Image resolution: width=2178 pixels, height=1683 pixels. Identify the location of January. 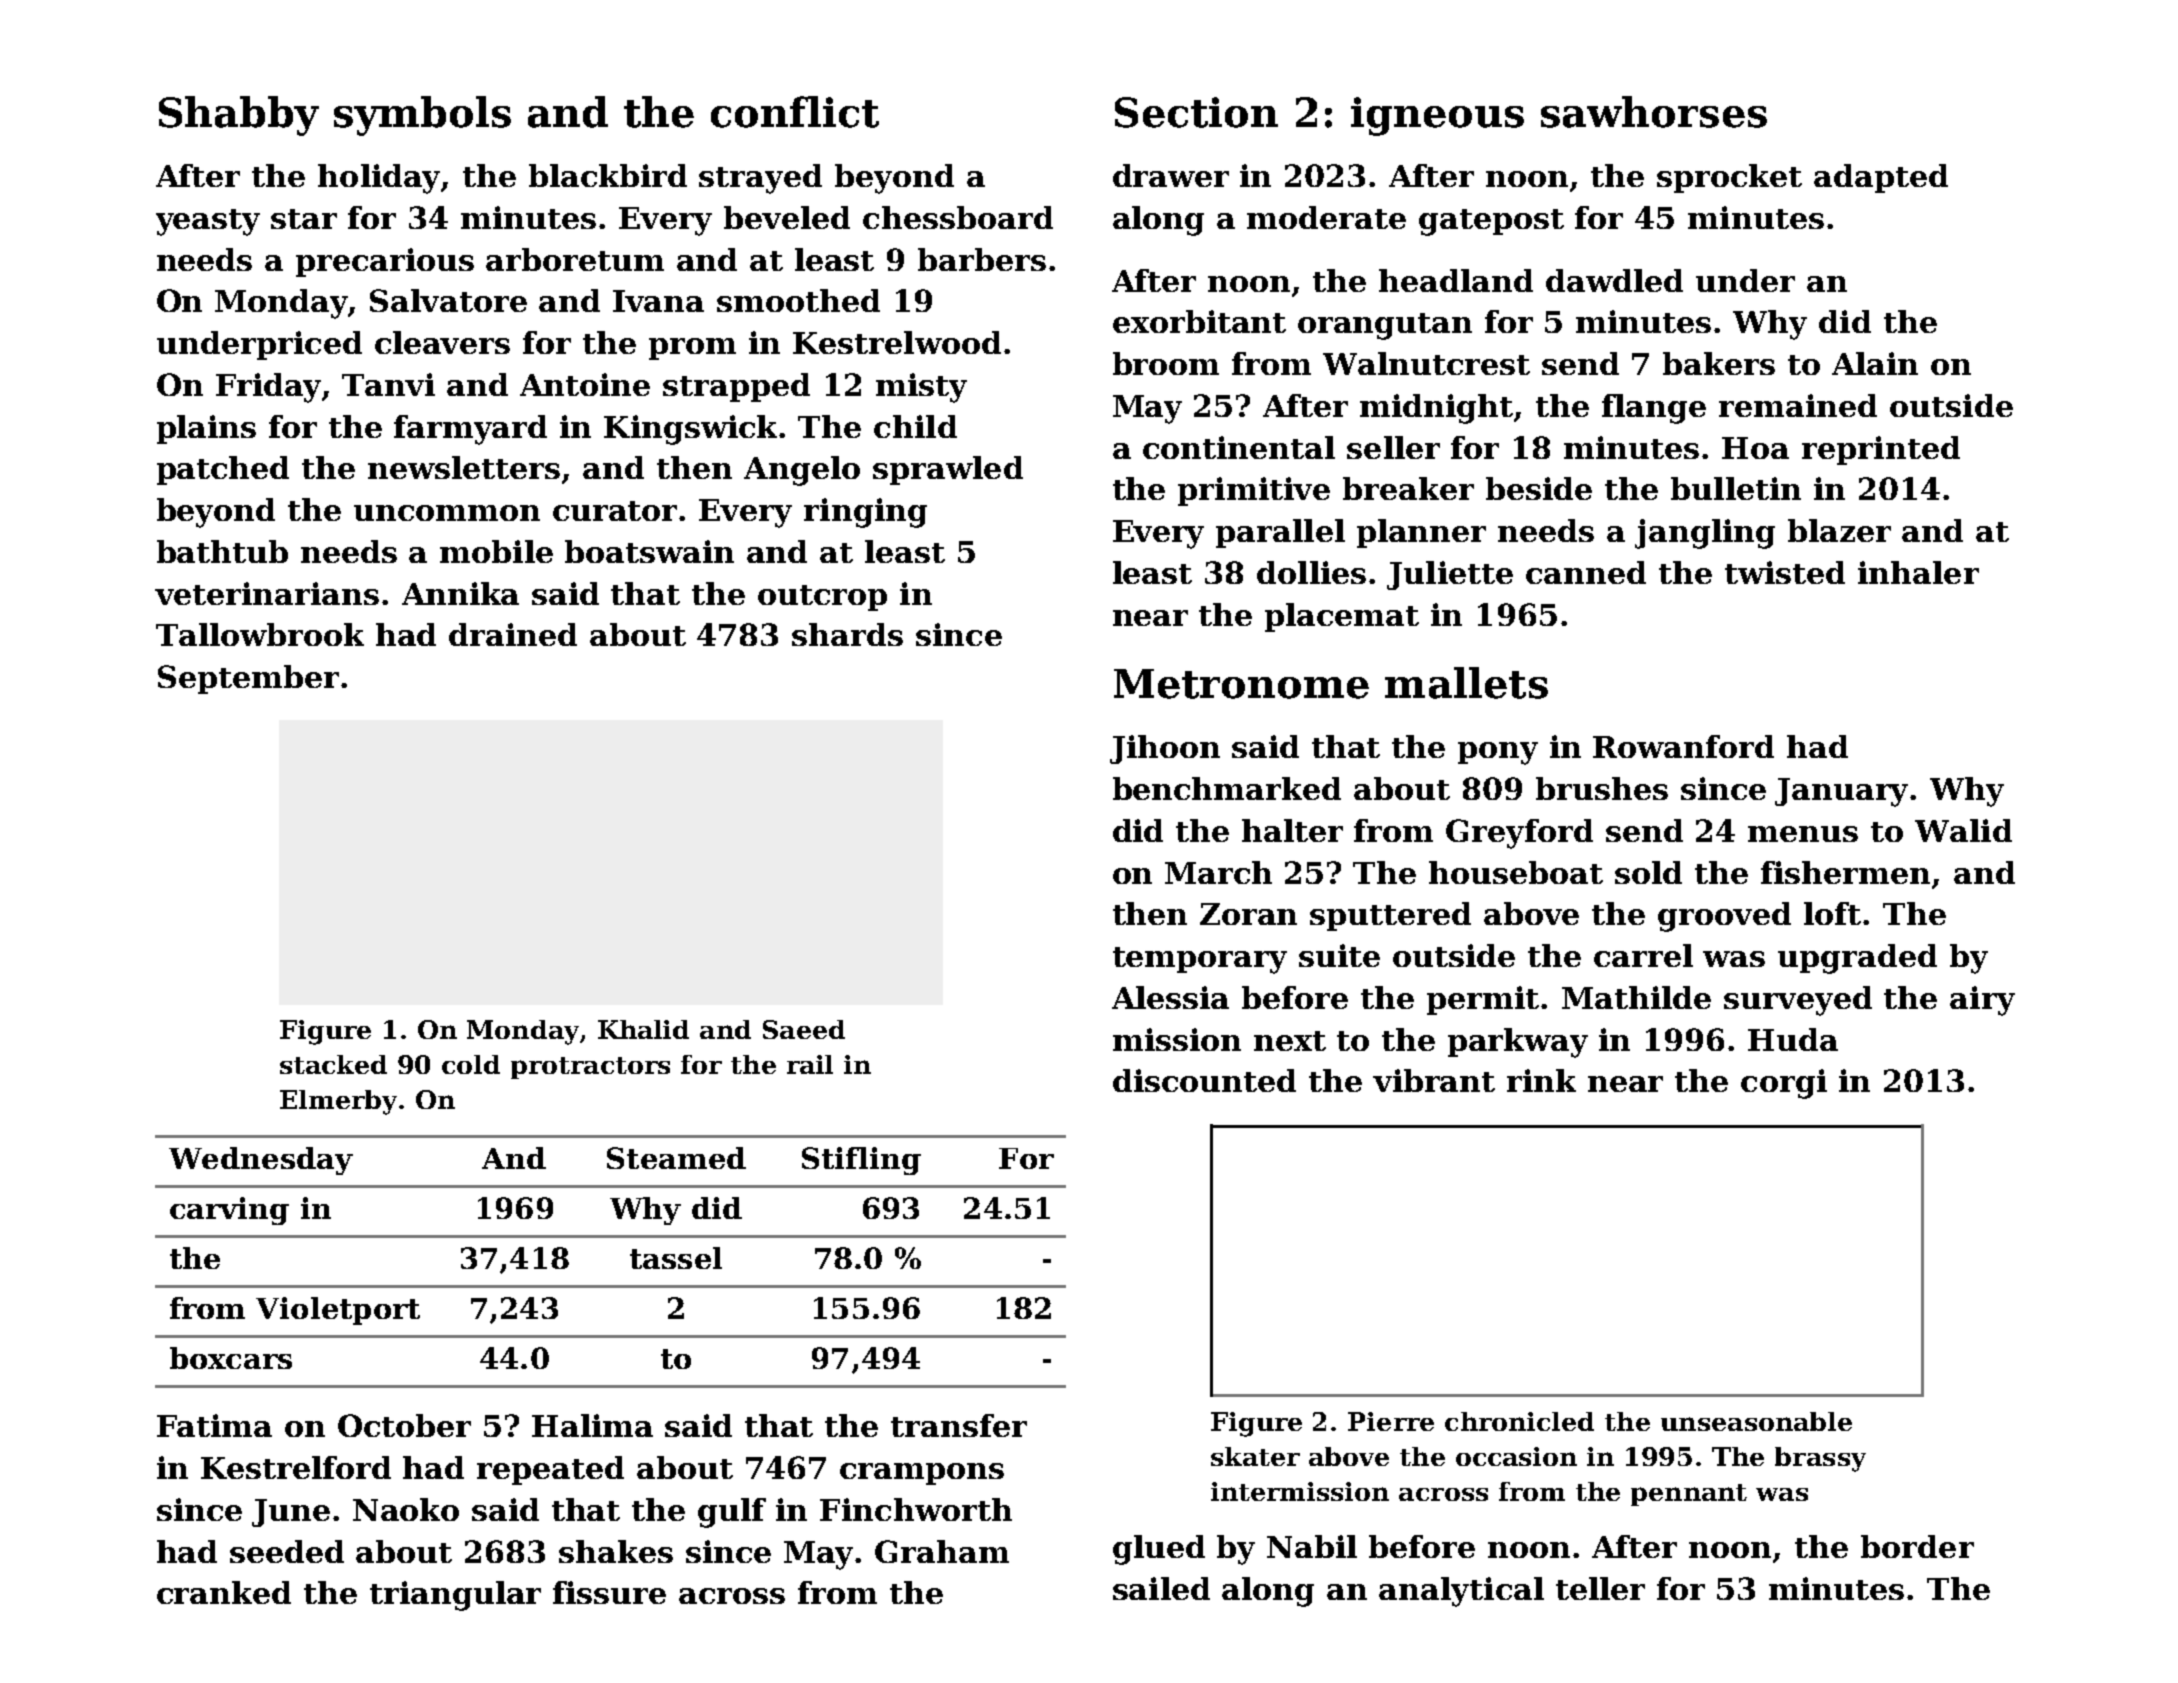
(1843, 792).
